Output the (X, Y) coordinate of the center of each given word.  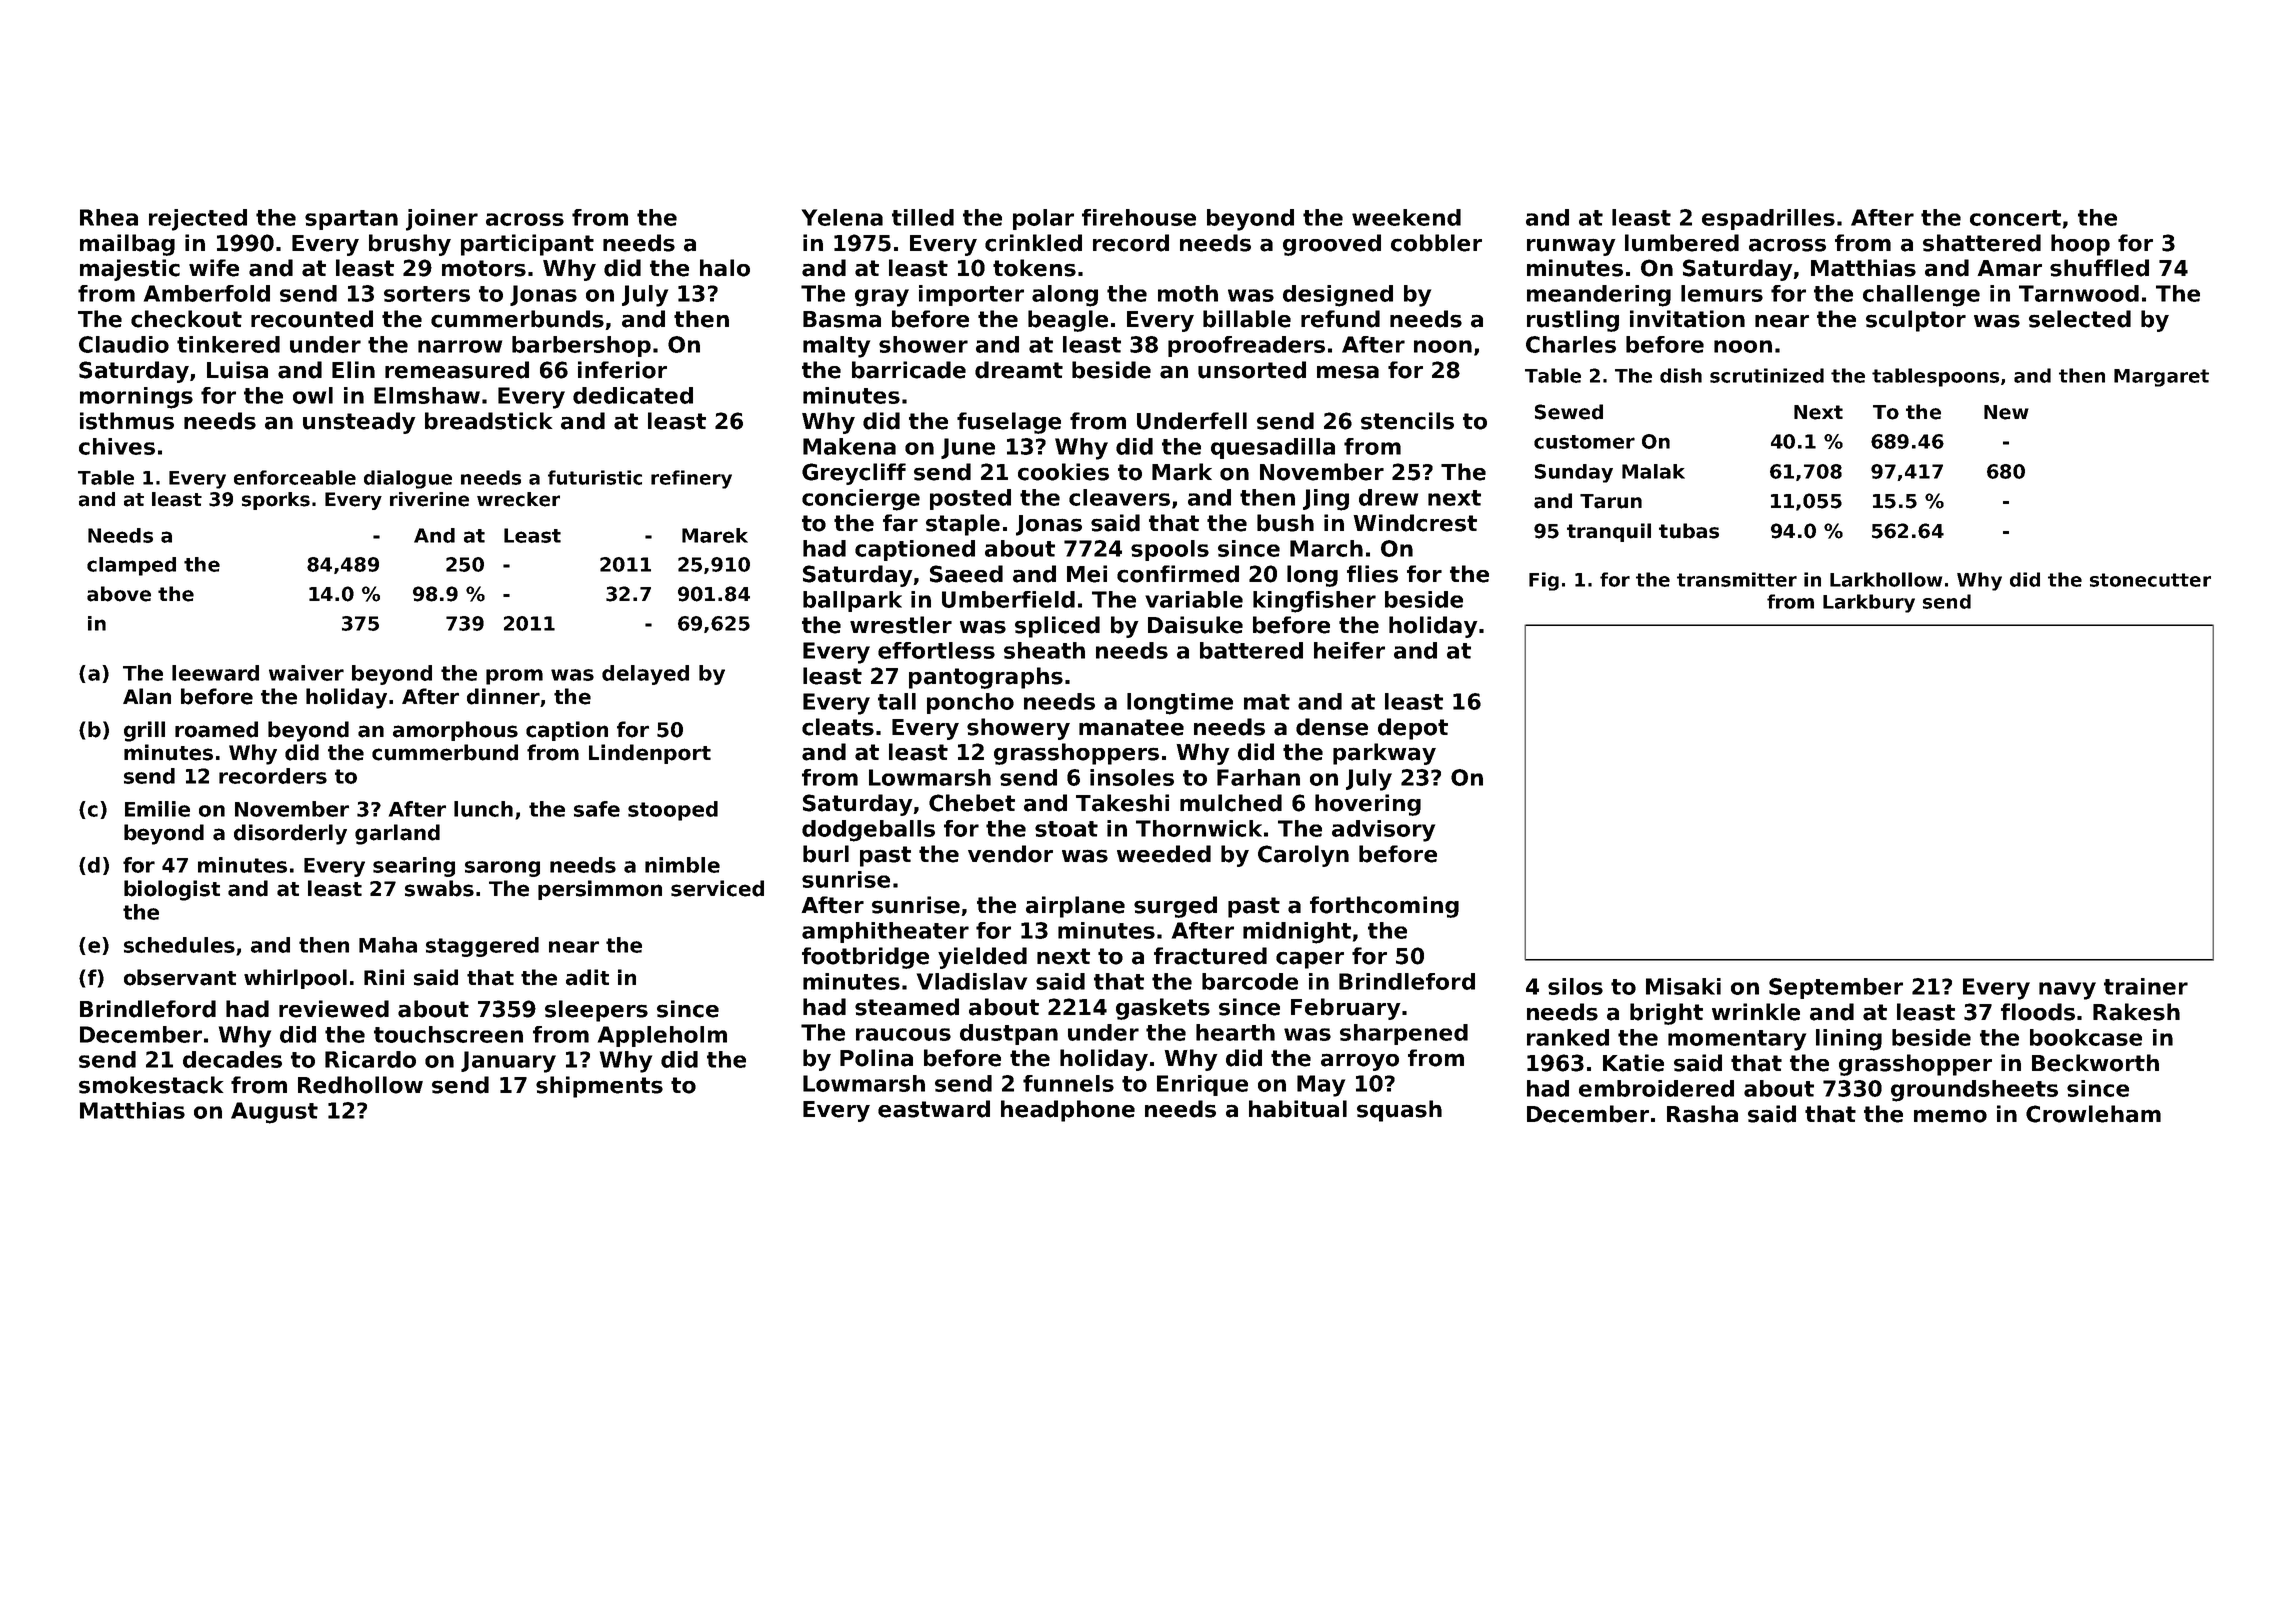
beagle (1068, 321)
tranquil (1609, 532)
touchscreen (448, 1034)
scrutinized (1767, 375)
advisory (1383, 831)
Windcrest (1415, 523)
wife (214, 268)
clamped (131, 566)
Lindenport (650, 754)
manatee (1131, 727)
